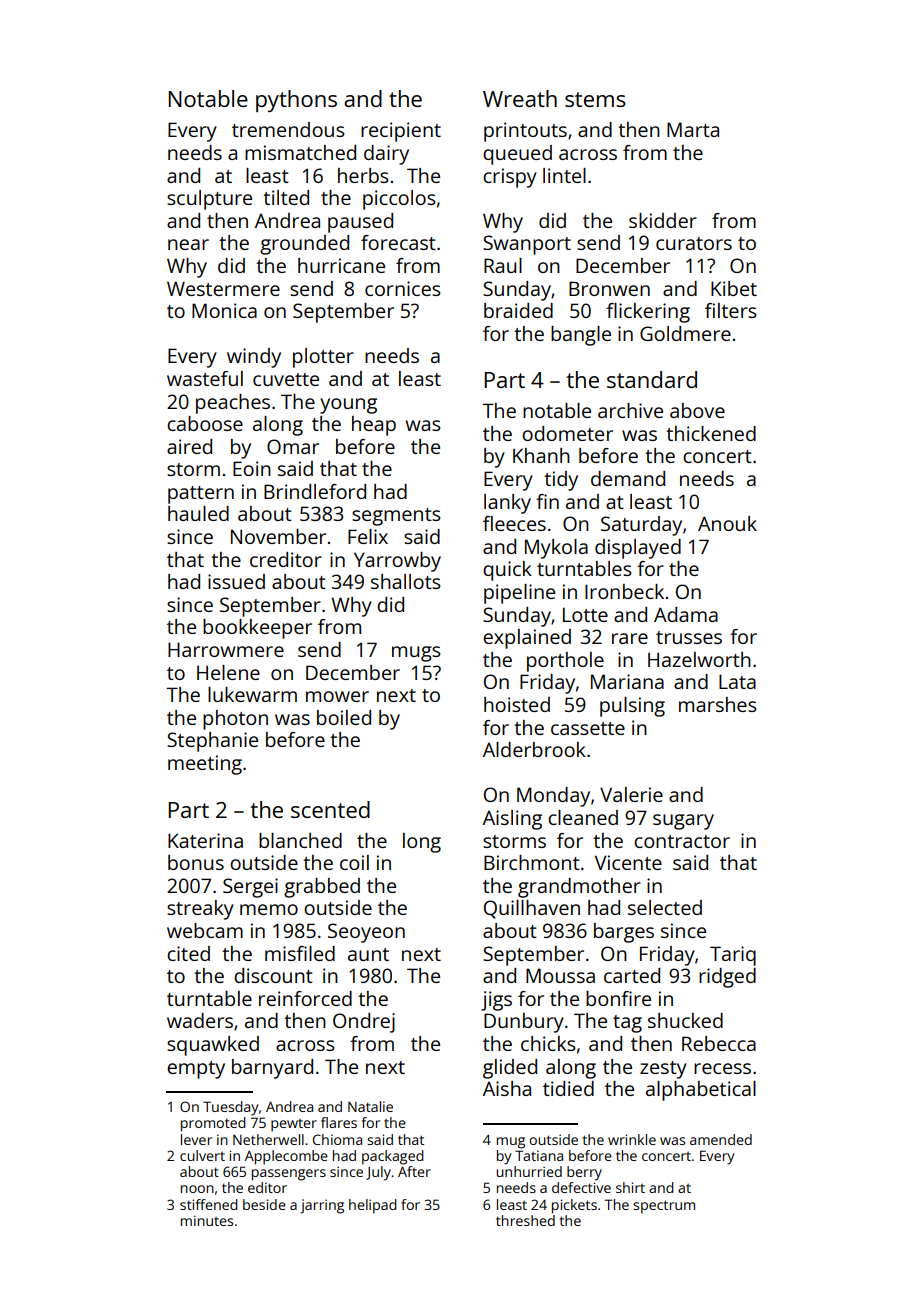 This page has height=1311, width=924. Describe the element at coordinates (399, 200) in the page. I see `piccolos` at that location.
